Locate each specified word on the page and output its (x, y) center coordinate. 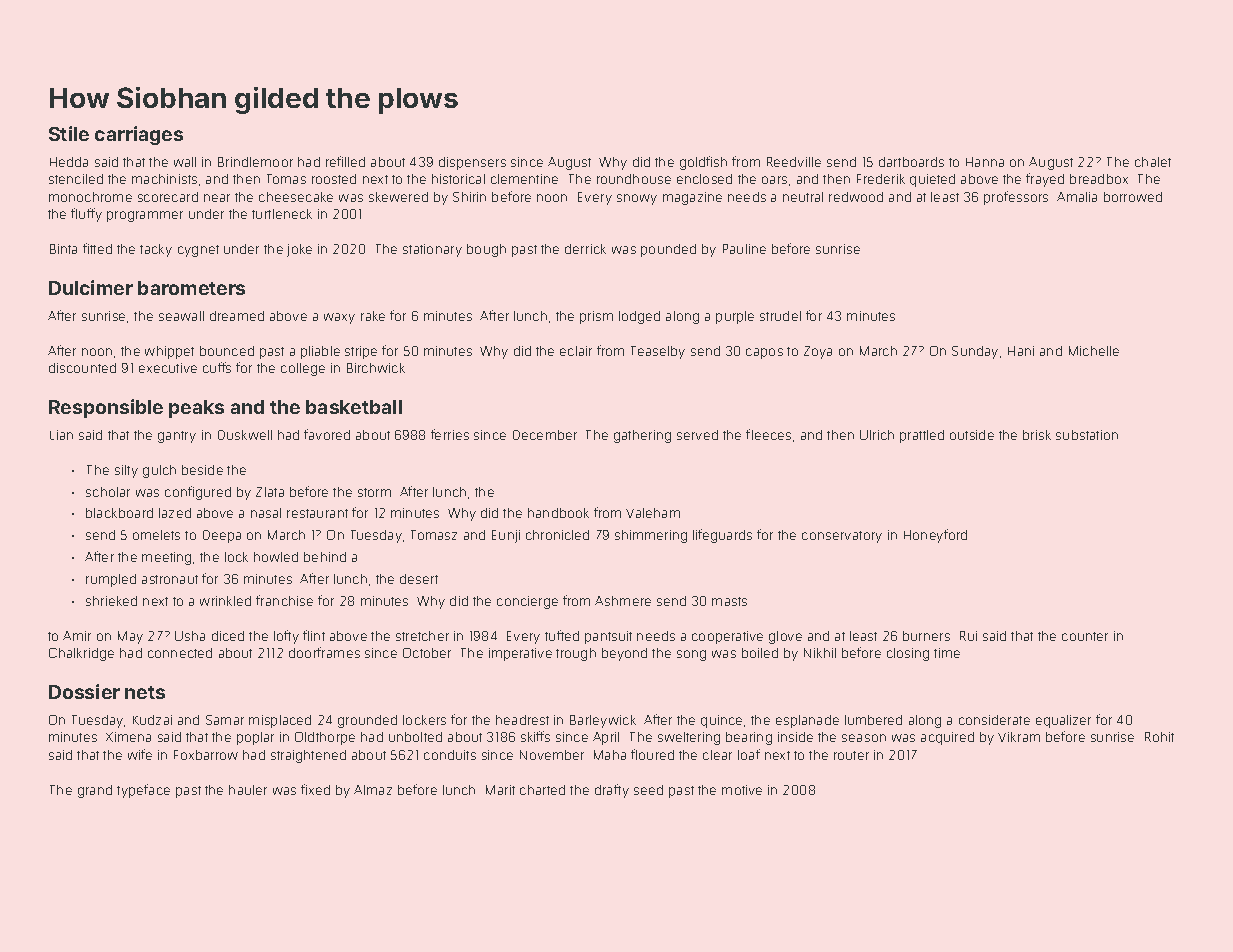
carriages (139, 135)
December (545, 435)
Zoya (818, 352)
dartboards (911, 162)
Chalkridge (81, 654)
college (303, 369)
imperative (520, 654)
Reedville (794, 162)
